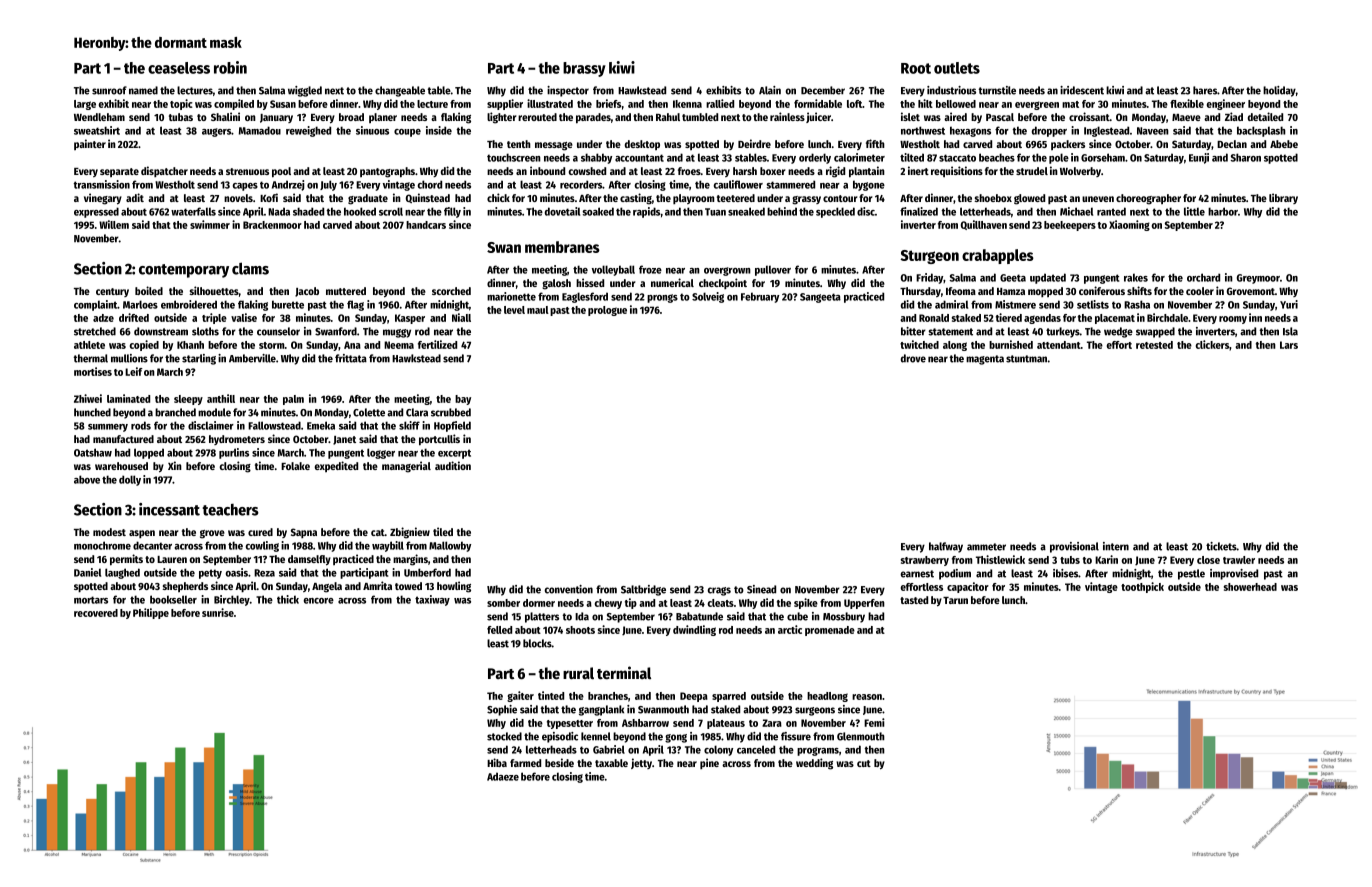 The width and height of the image is (1372, 887). What do you see at coordinates (986, 547) in the image?
I see `ammeter` at bounding box center [986, 547].
